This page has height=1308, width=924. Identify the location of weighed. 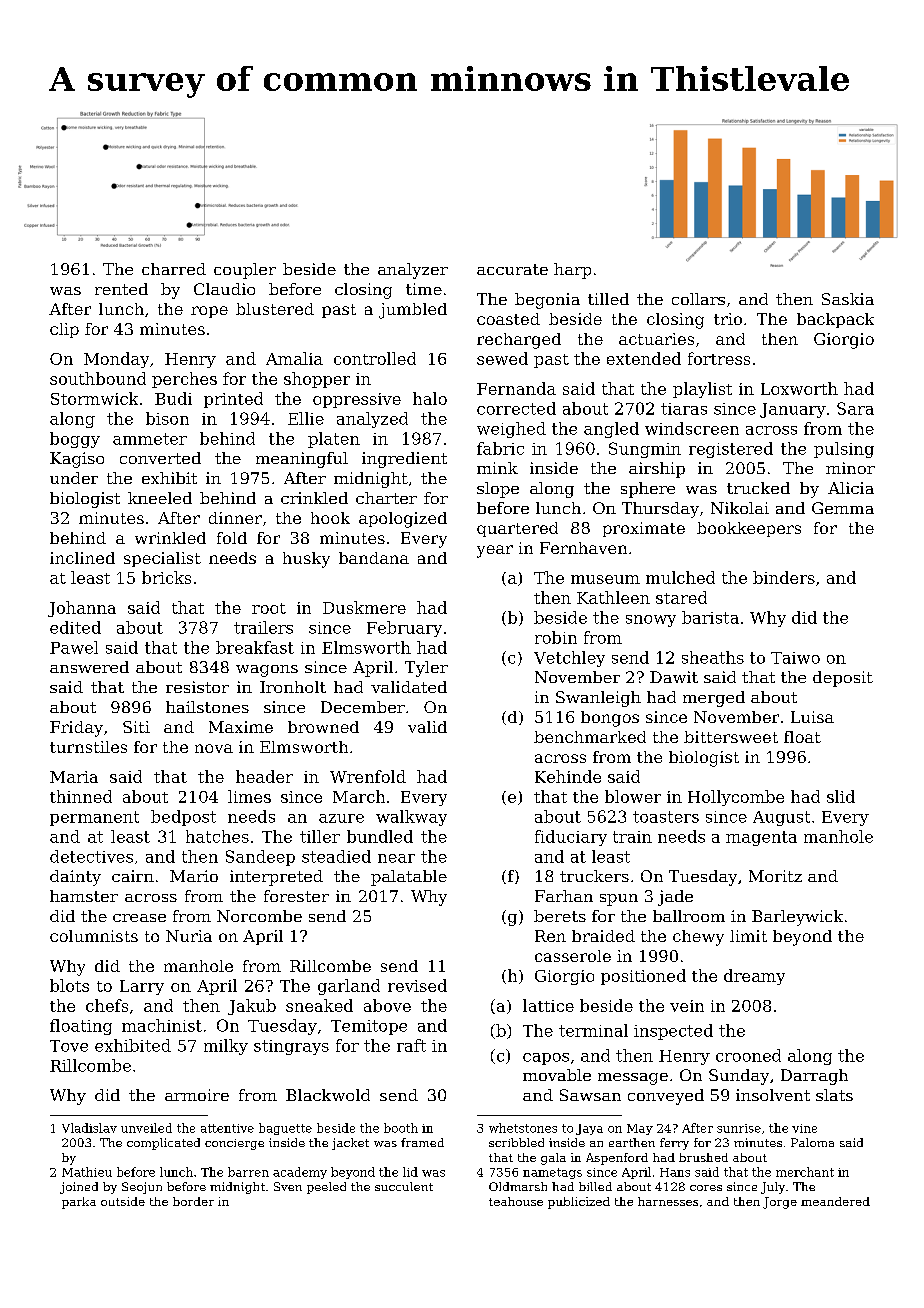
(511, 430).
